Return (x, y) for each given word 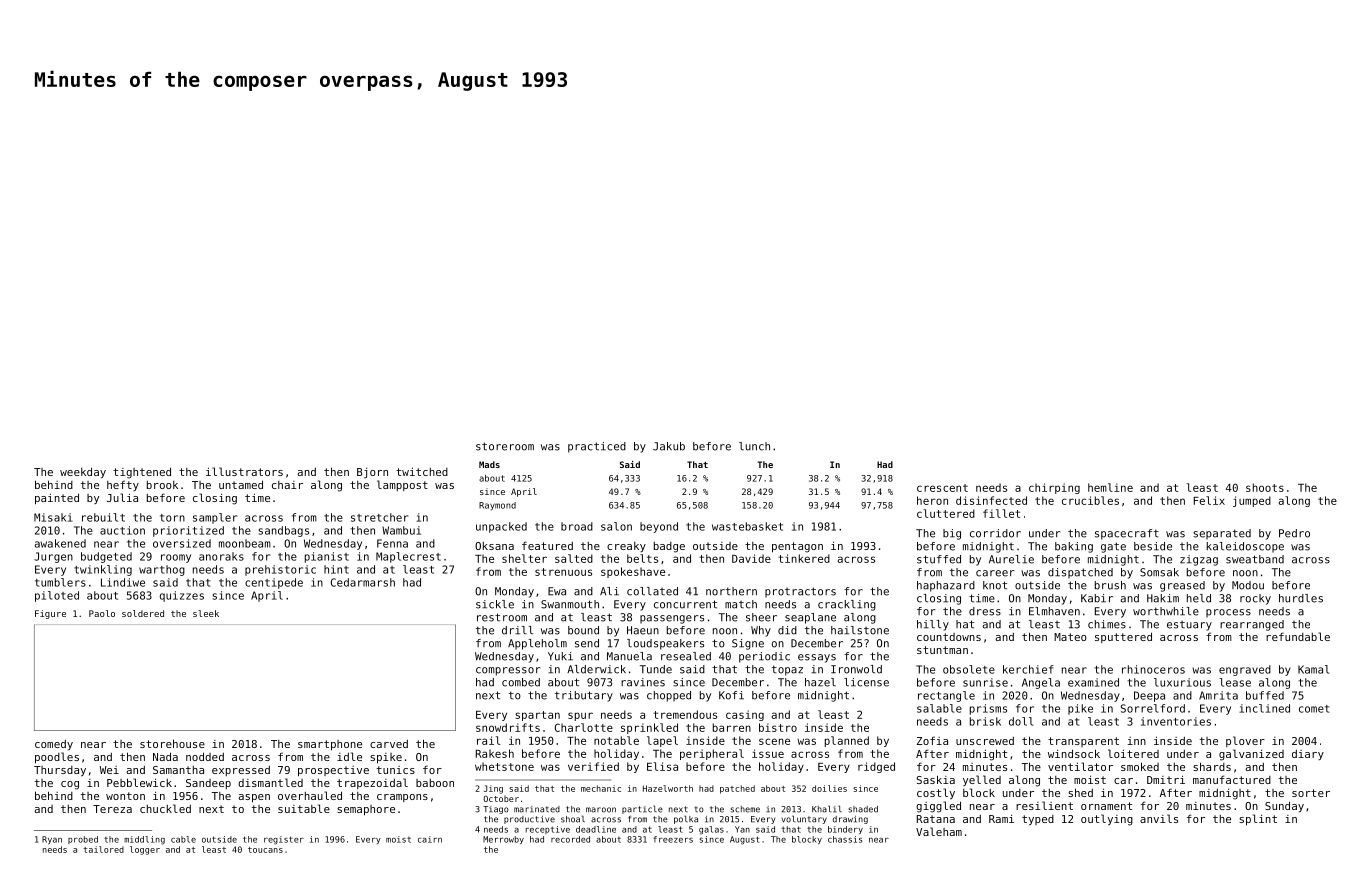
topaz (787, 670)
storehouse (172, 743)
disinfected (991, 500)
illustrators (244, 471)
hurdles (1301, 598)
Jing (493, 789)
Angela (1041, 683)
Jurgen (53, 557)
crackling (847, 605)
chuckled (165, 808)
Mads (489, 464)
